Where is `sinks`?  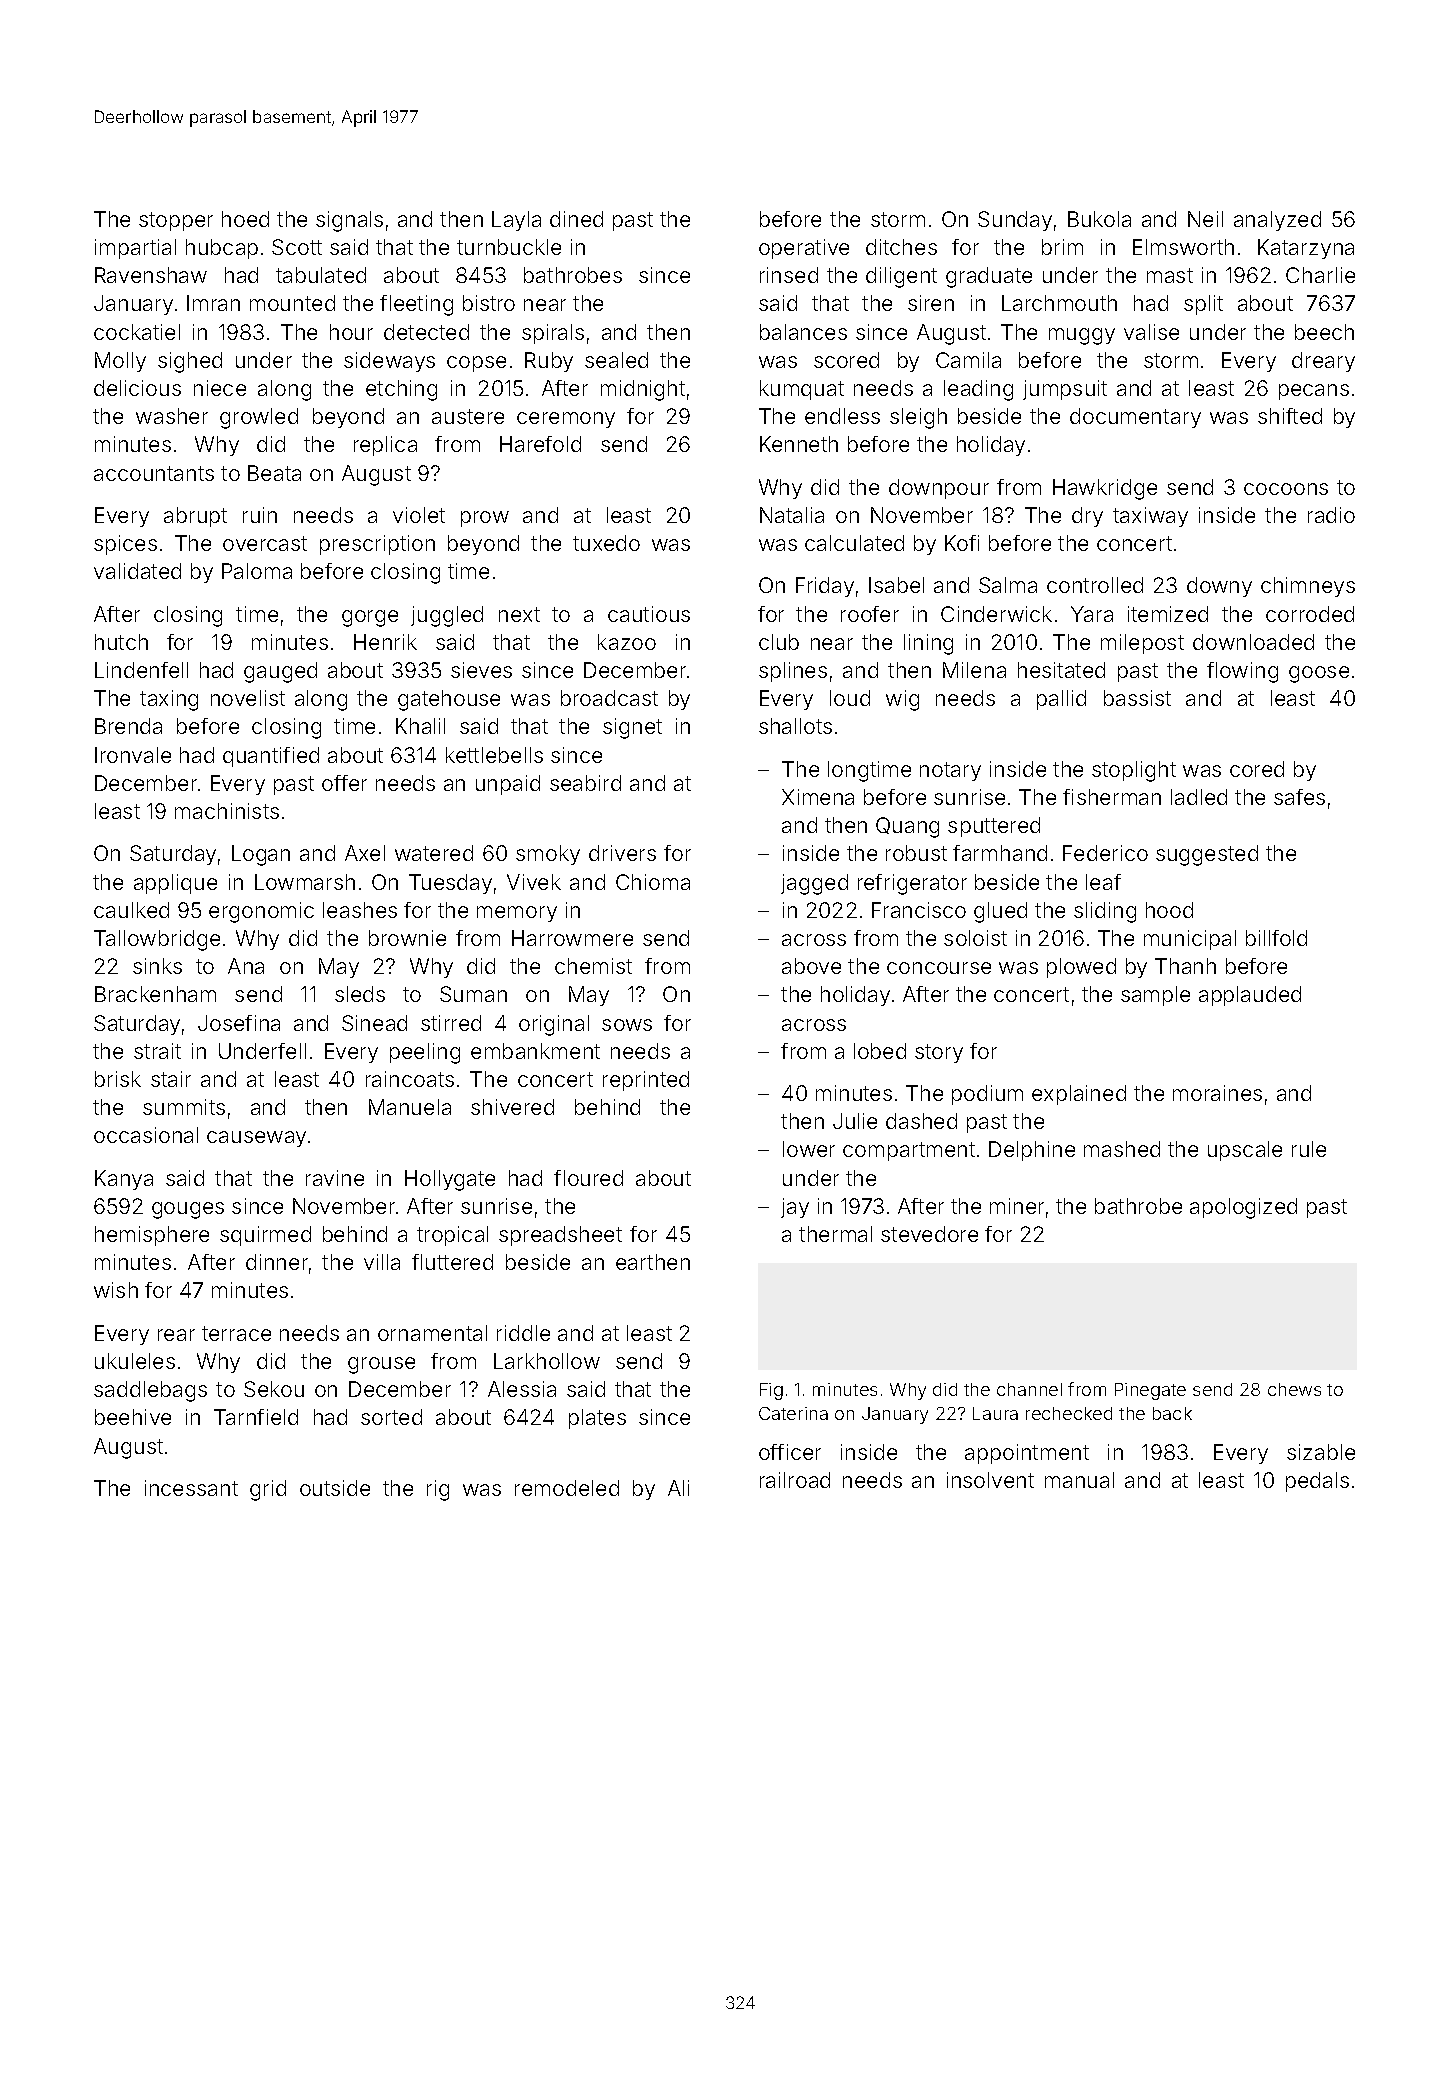
sinks is located at coordinates (157, 966).
